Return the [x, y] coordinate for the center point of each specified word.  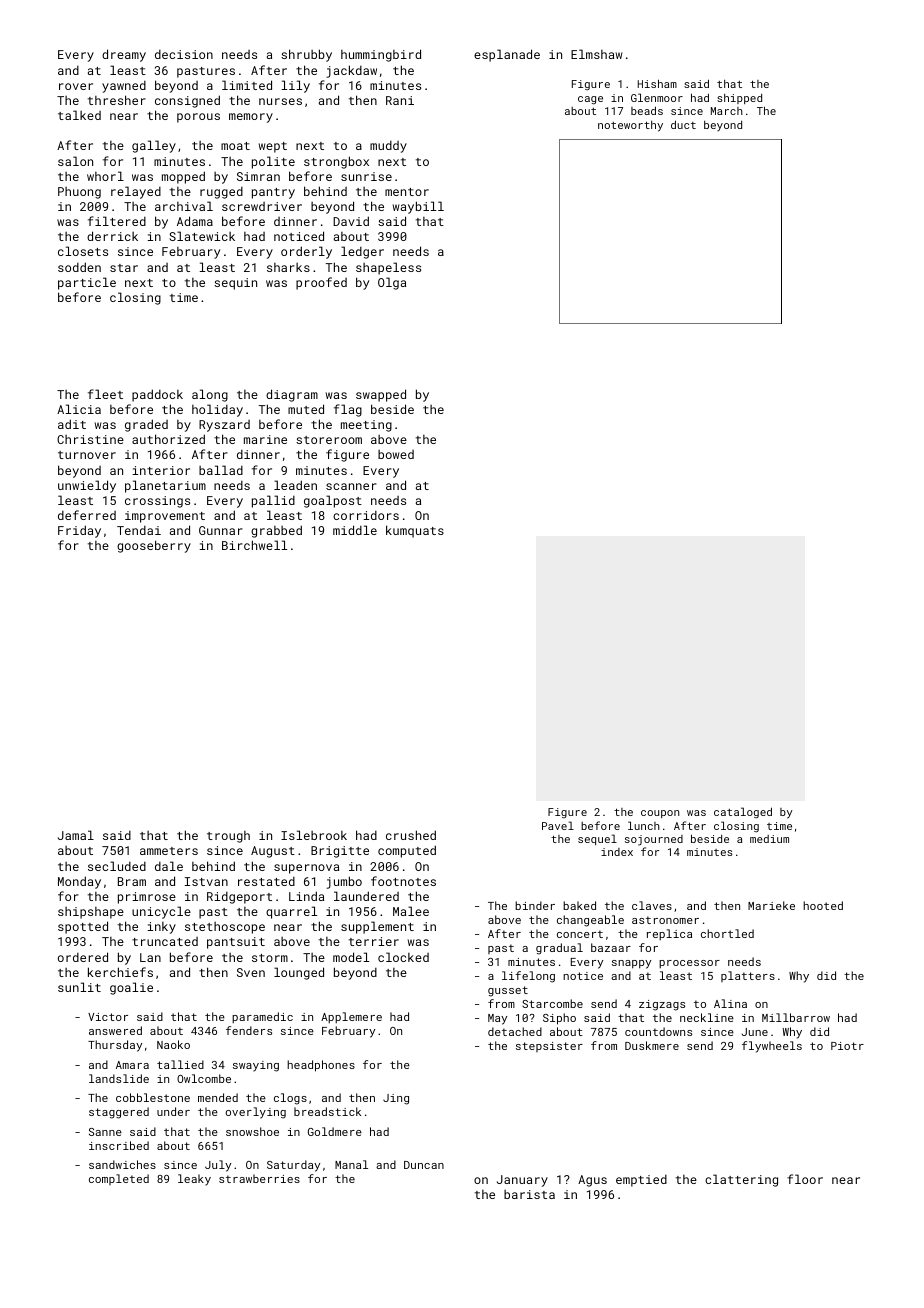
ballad [221, 470]
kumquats [415, 531]
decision [184, 54]
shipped [739, 99]
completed [119, 1179]
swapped [381, 395]
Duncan [424, 1165]
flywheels [772, 1047]
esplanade [507, 55]
